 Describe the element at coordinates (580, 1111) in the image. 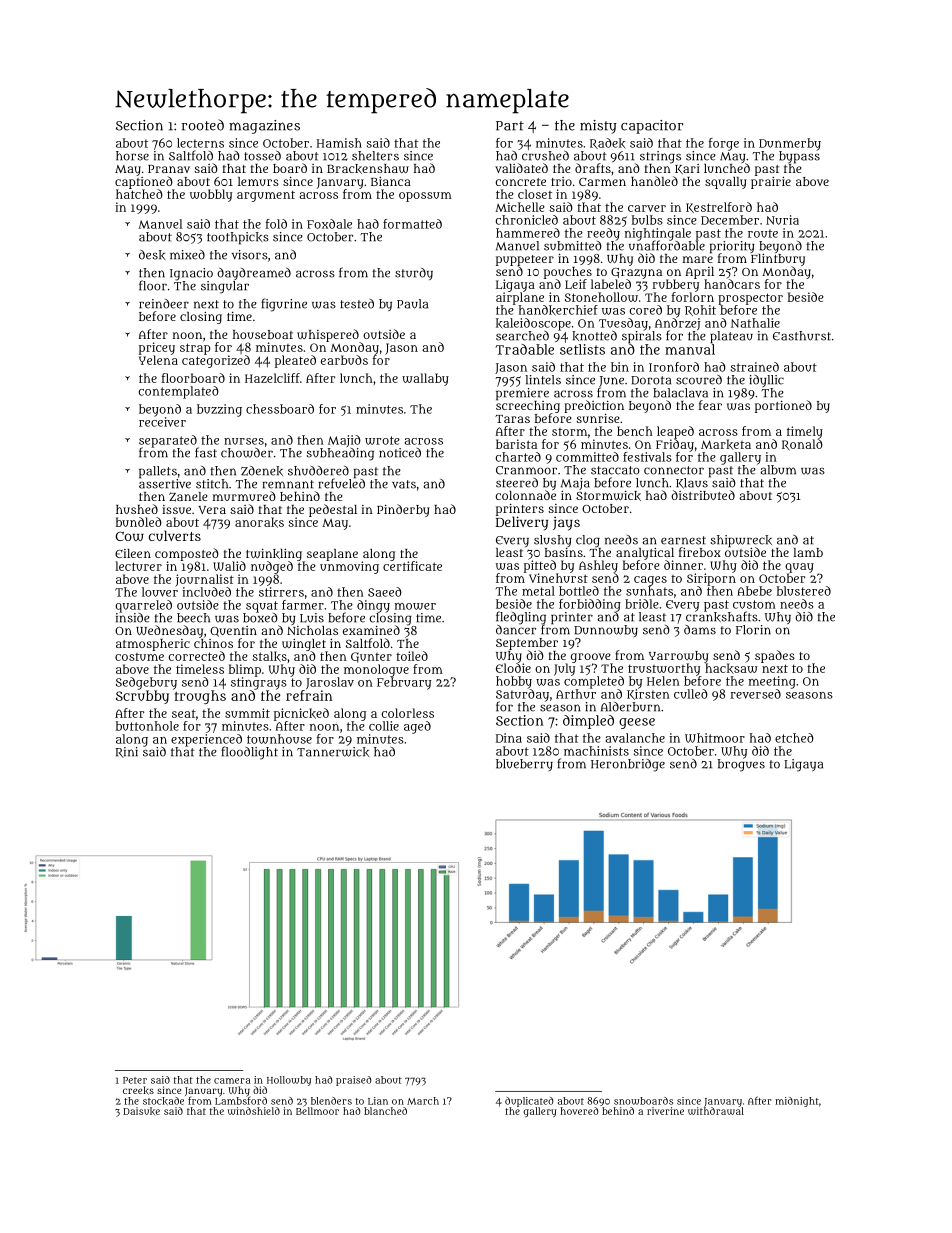

I see `hovered` at that location.
